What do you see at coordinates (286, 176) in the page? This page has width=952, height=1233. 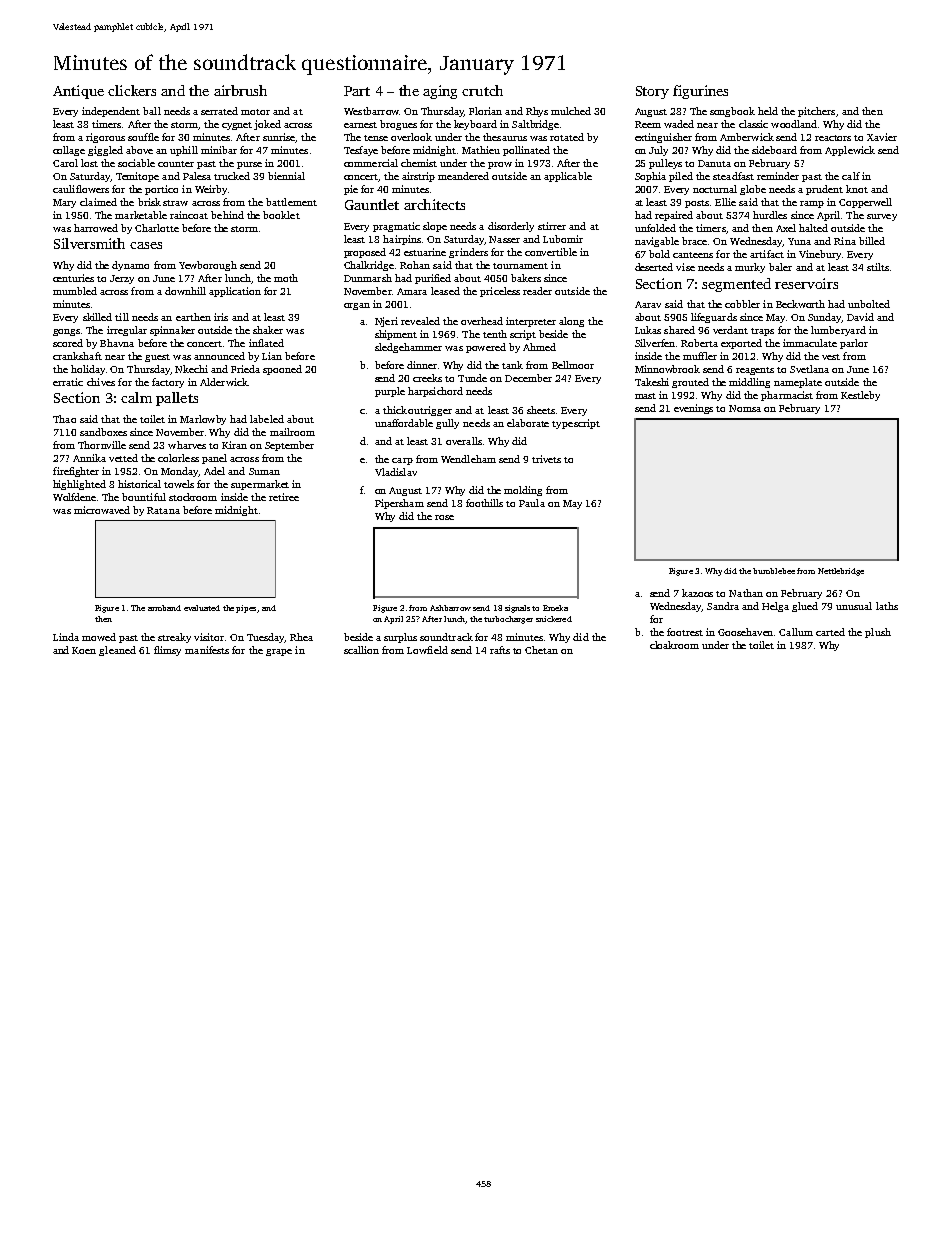 I see `biennial` at bounding box center [286, 176].
